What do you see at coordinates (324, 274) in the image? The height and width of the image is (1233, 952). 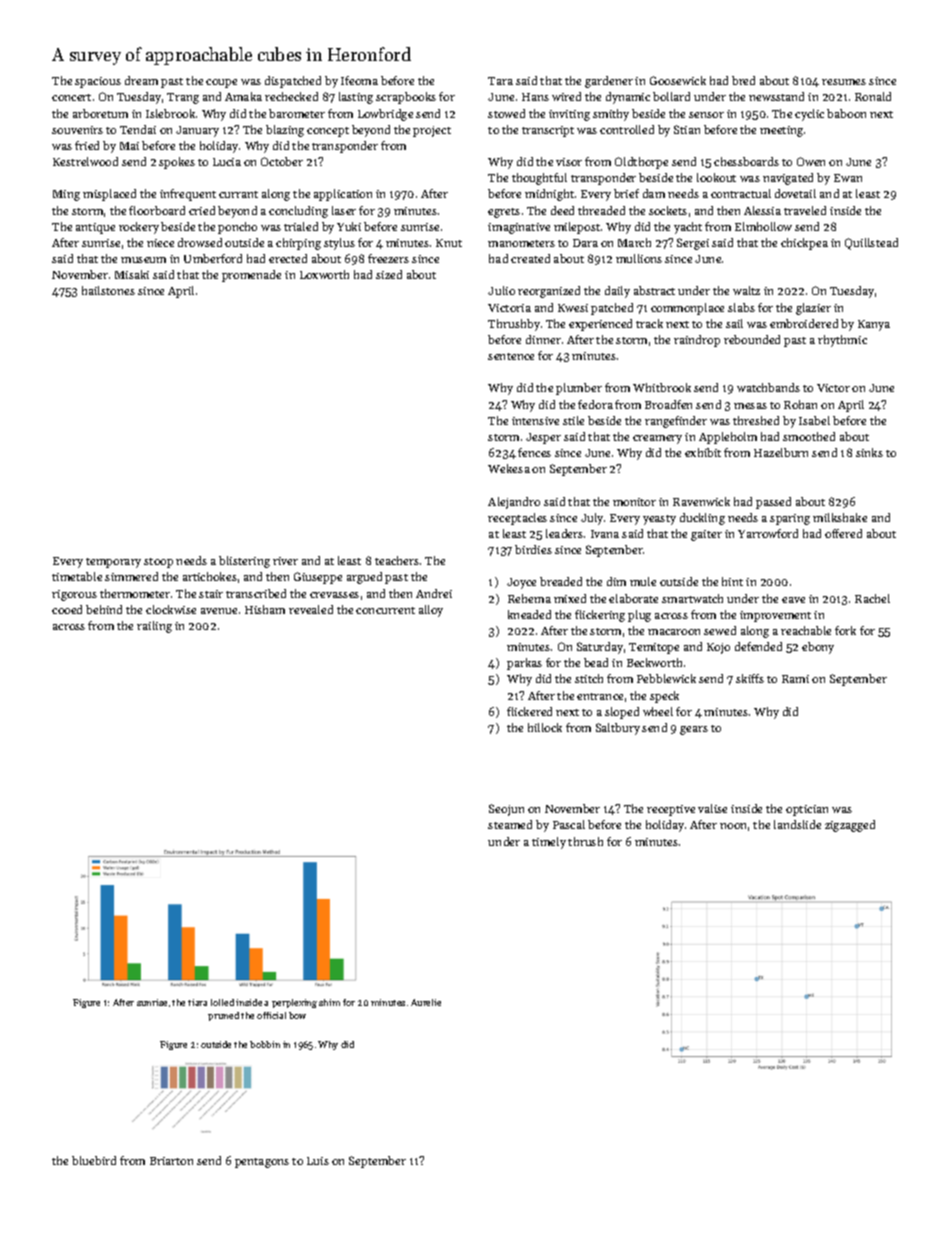 I see `Loxworth` at bounding box center [324, 274].
